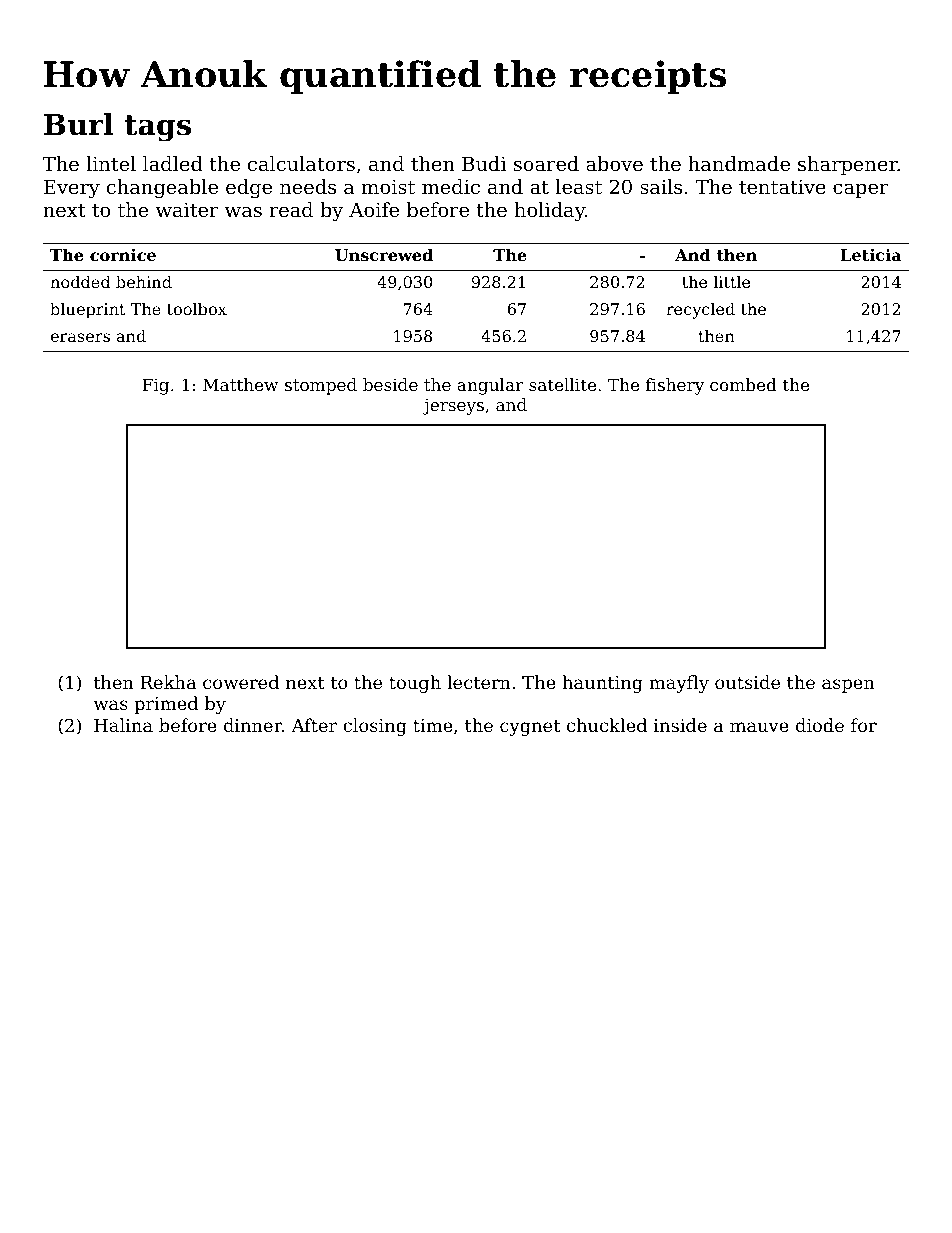  What do you see at coordinates (111, 163) in the page?
I see `lintel` at bounding box center [111, 163].
